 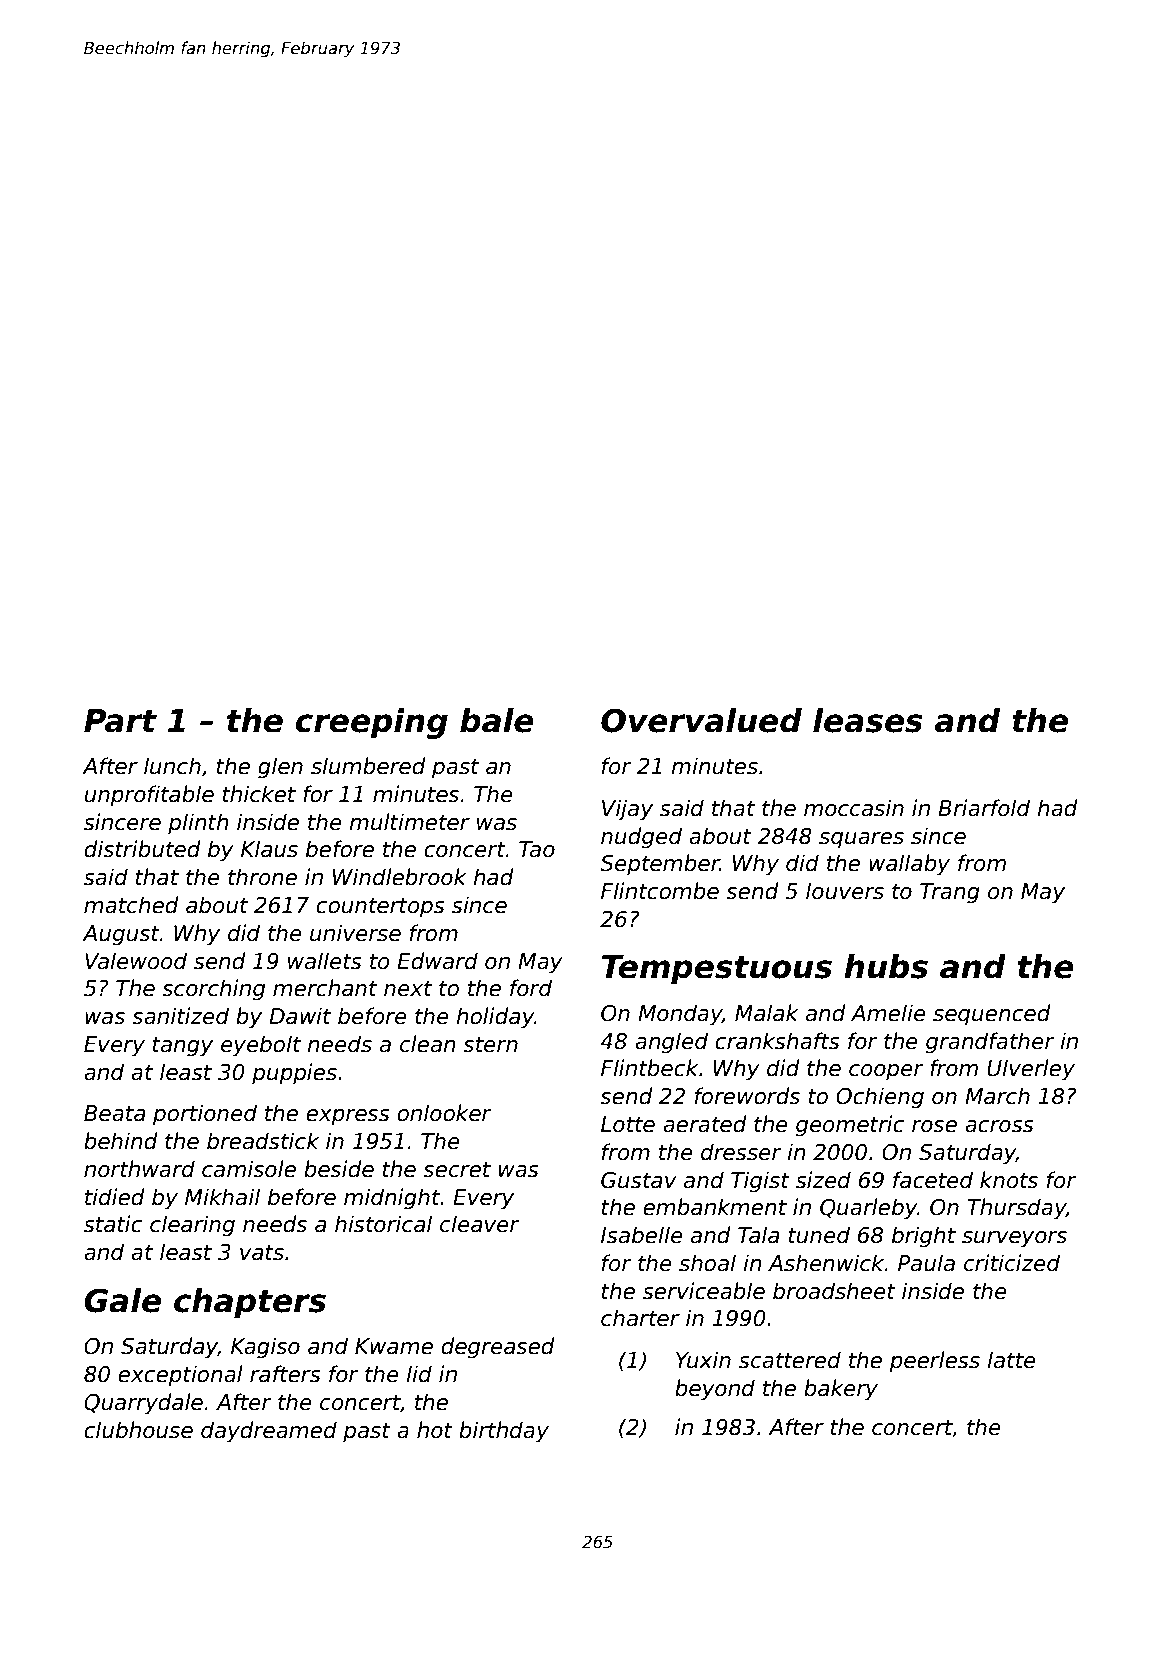 What do you see at coordinates (444, 1113) in the page?
I see `onlooker` at bounding box center [444, 1113].
